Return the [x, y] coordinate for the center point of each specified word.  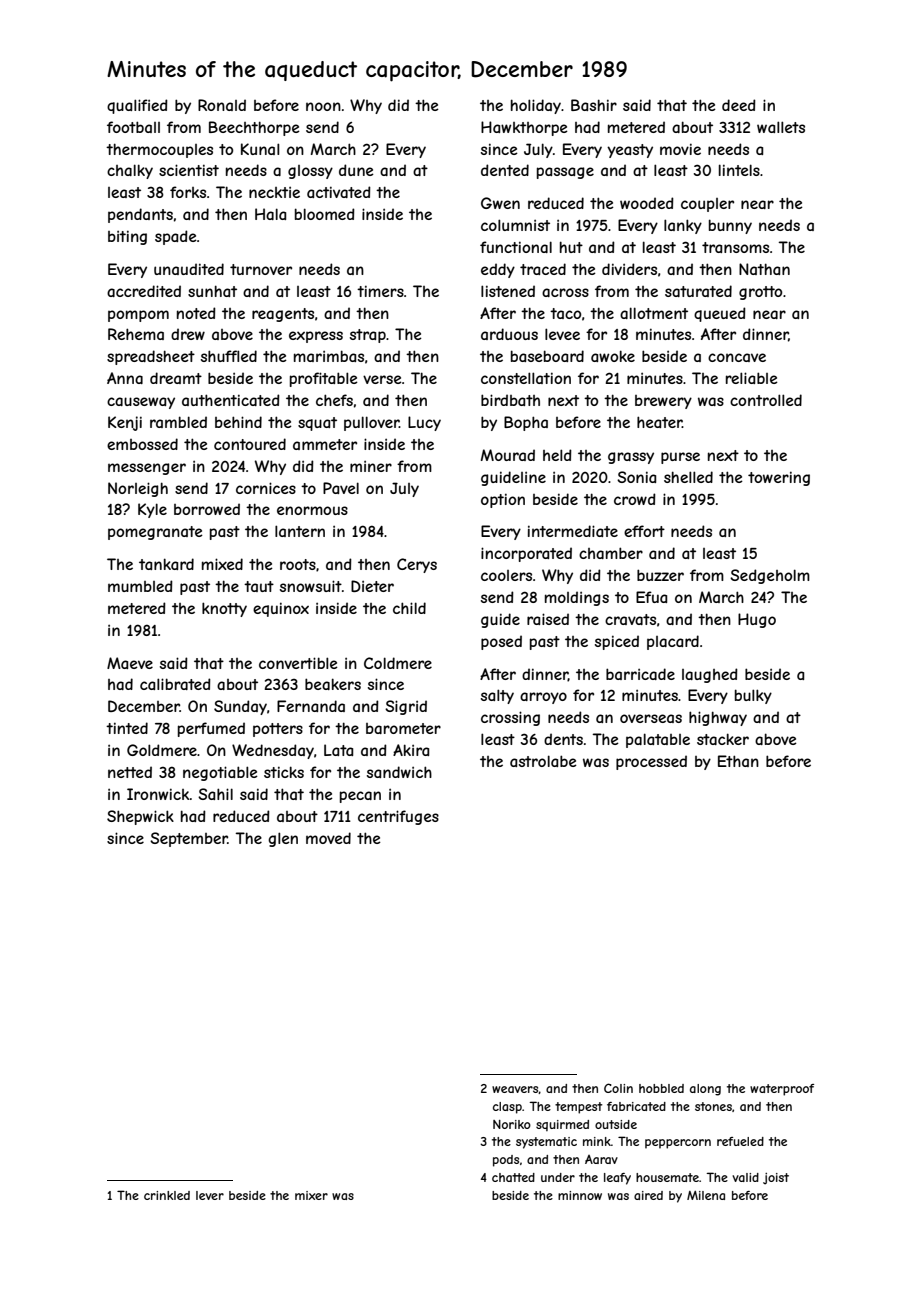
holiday [536, 106]
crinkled [167, 1195]
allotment [654, 313]
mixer [311, 1195]
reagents [283, 315]
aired [648, 1195]
